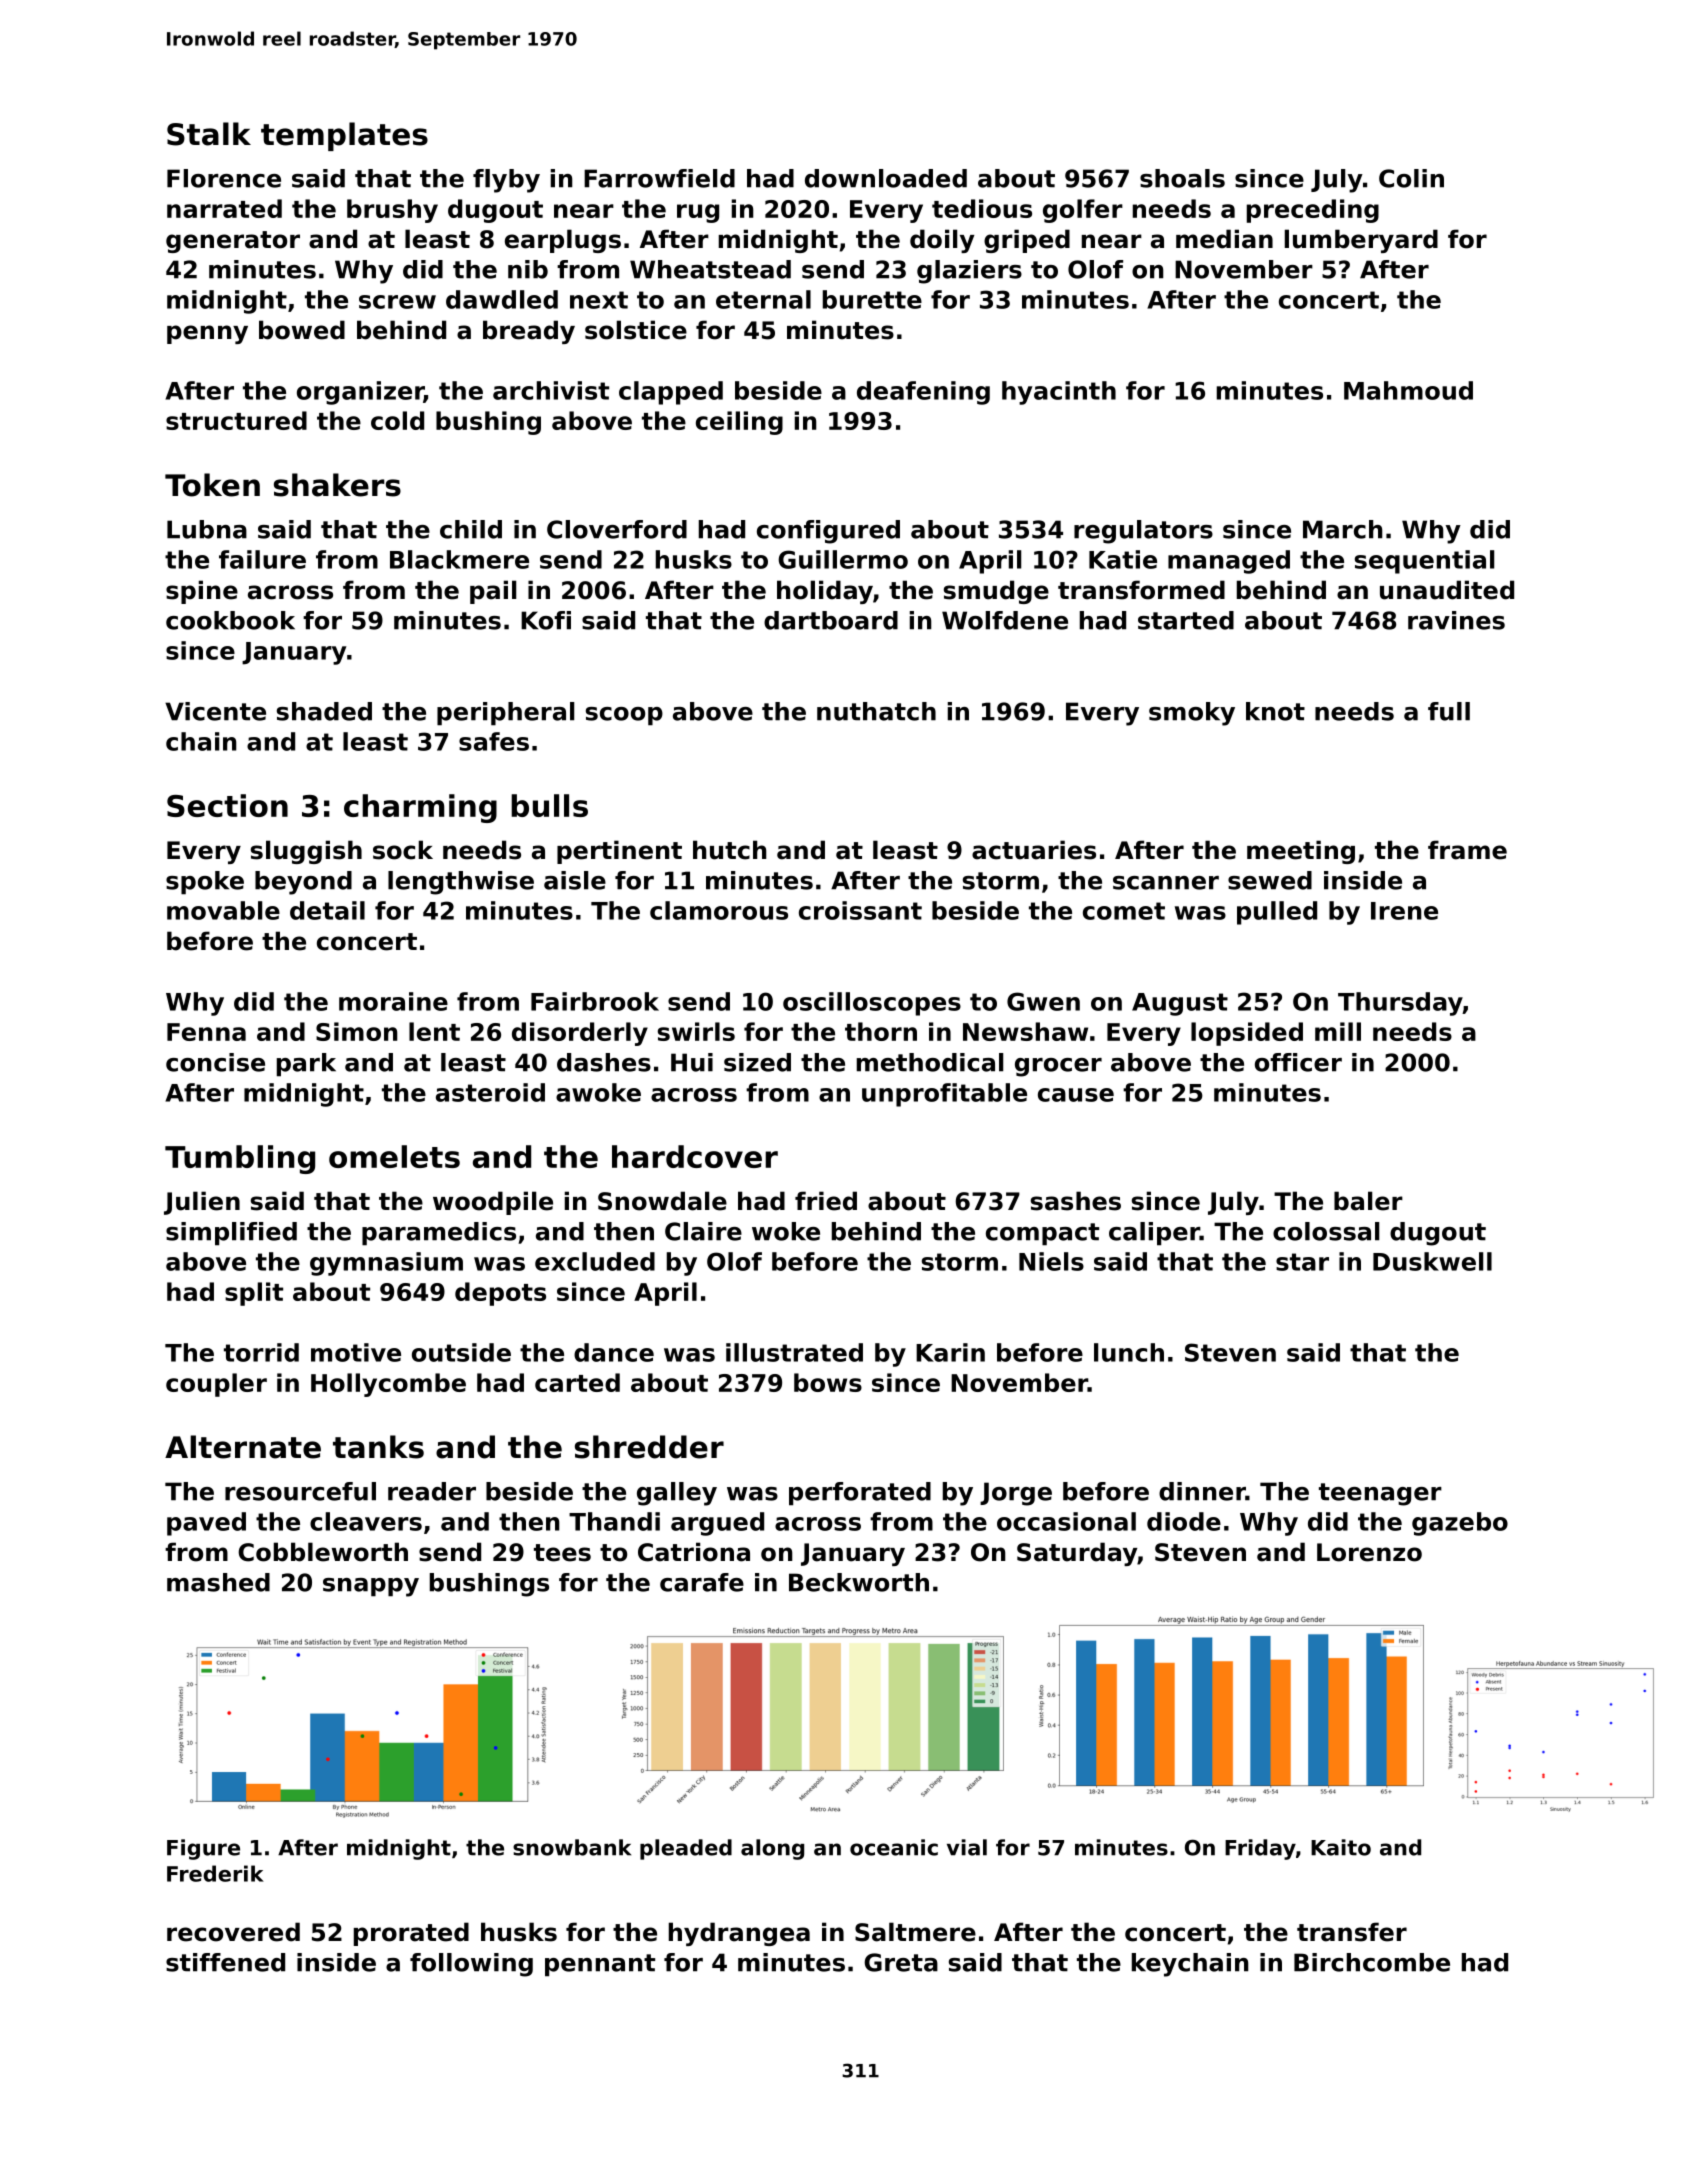 The image size is (1683, 2178). Describe the element at coordinates (1369, 1552) in the document. I see `Lorenzo` at that location.
